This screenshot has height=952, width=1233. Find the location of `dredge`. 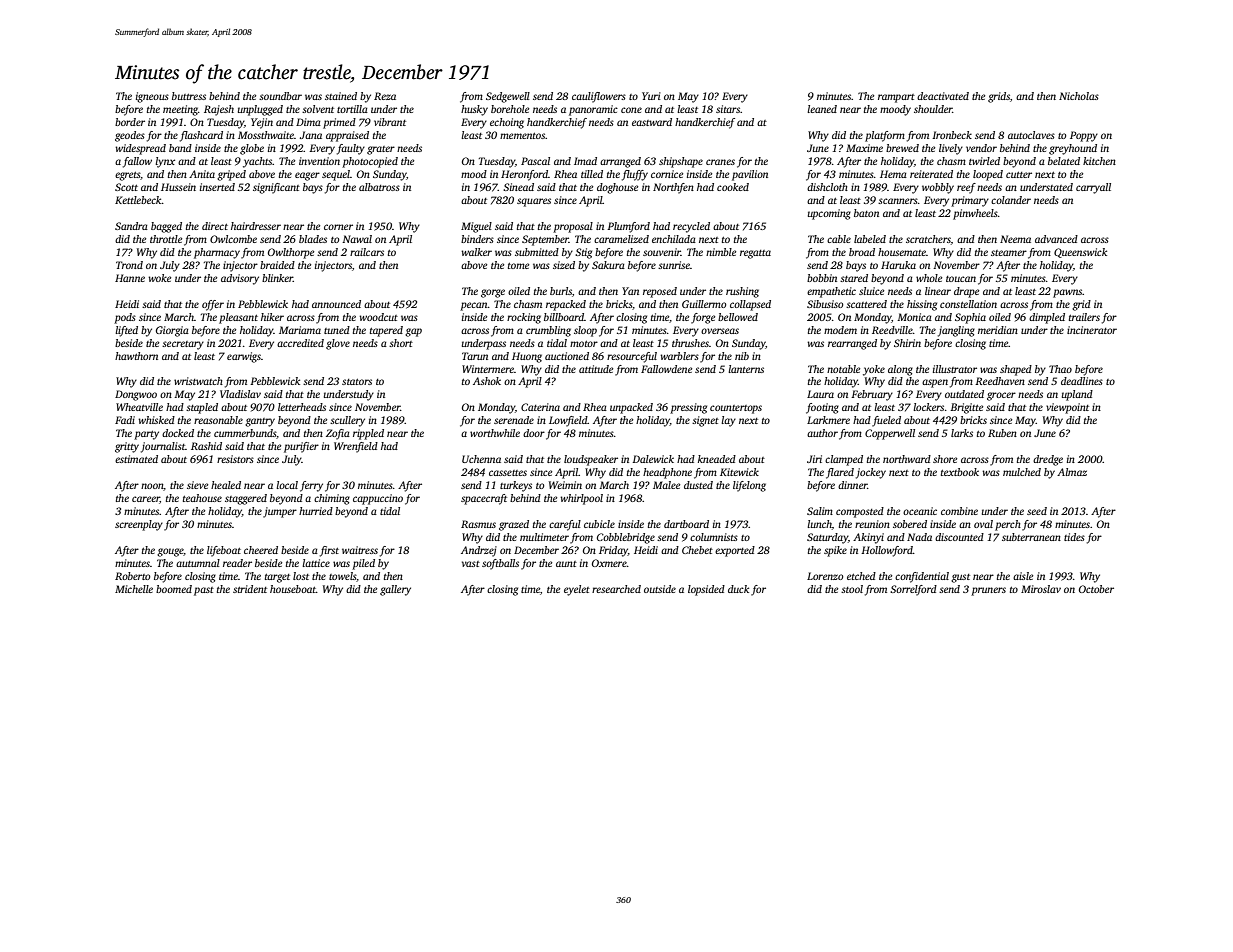

dredge is located at coordinates (1048, 460).
